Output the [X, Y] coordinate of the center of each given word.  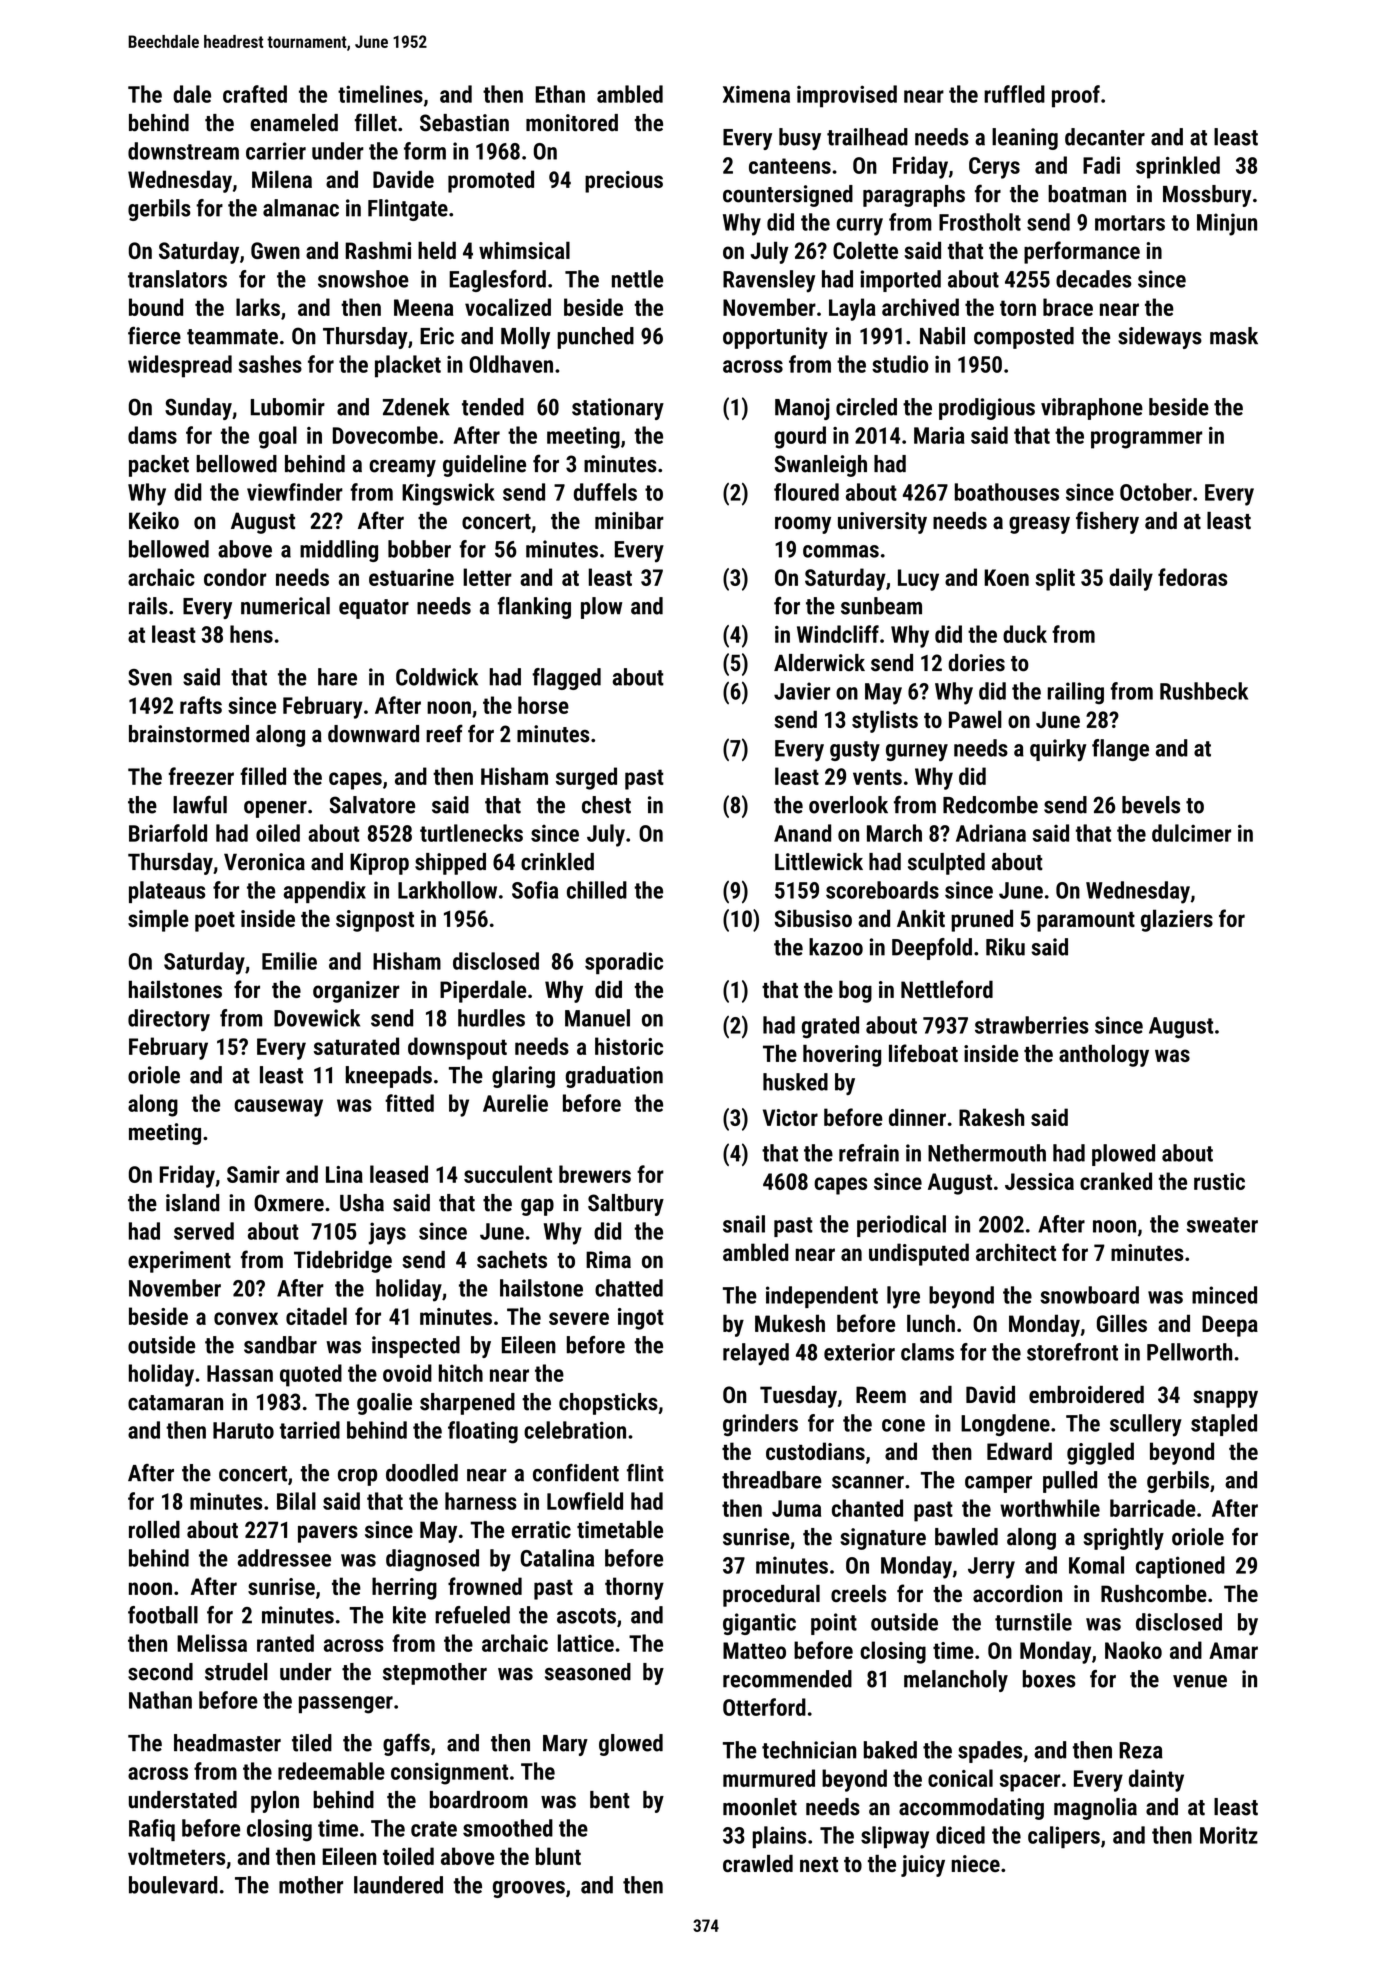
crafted [255, 94]
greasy [1039, 525]
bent [610, 1800]
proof [1076, 96]
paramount [1086, 922]
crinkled [557, 862]
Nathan [160, 1700]
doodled [422, 1473]
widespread [180, 366]
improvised [847, 96]
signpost [375, 921]
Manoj [802, 409]
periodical [901, 1226]
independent [822, 1297]
